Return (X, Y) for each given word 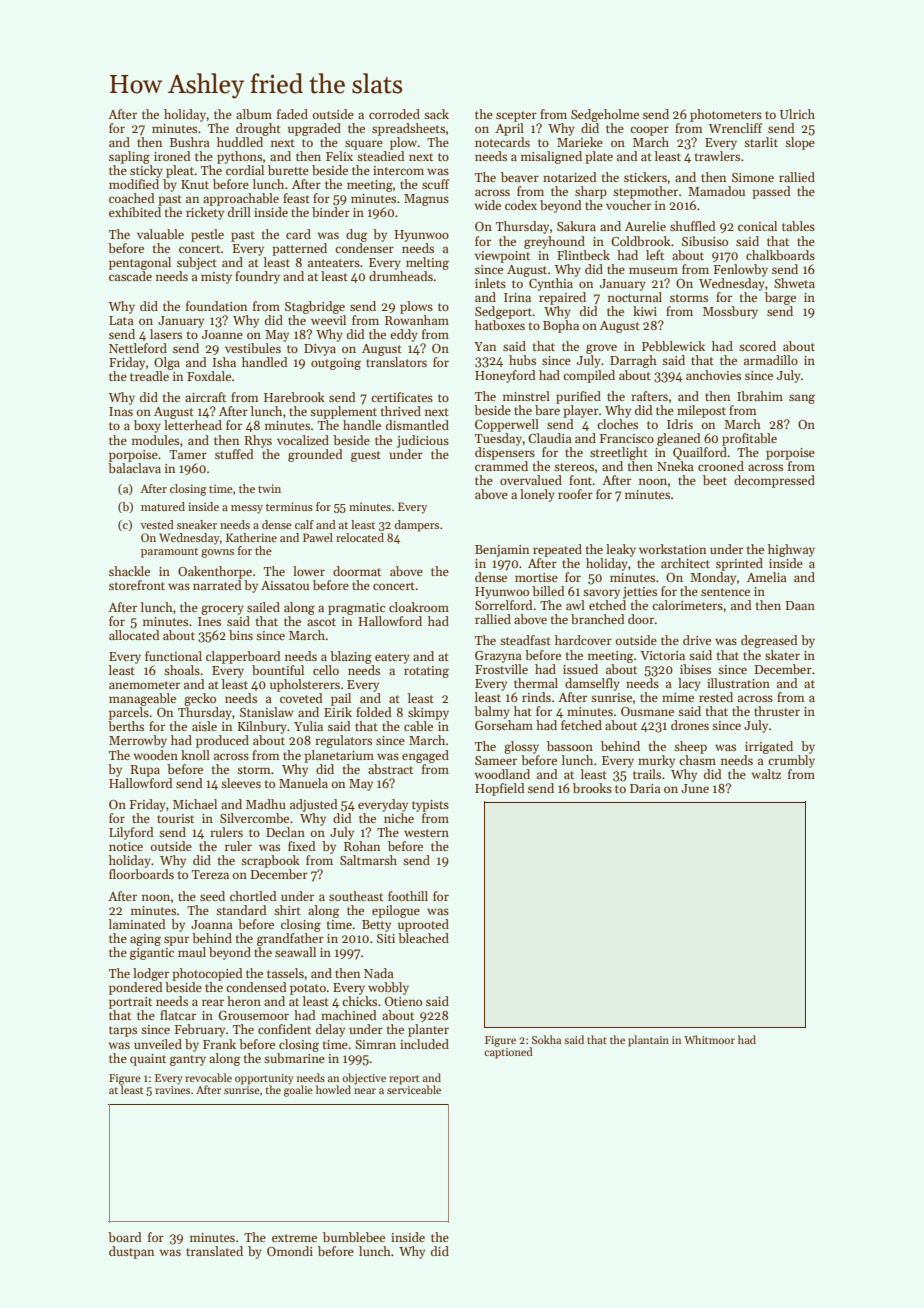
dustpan (131, 1252)
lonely (537, 495)
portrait (130, 1003)
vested (157, 524)
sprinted (739, 564)
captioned (508, 1053)
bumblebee (354, 1237)
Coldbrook (641, 241)
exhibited (135, 212)
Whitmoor (709, 1039)
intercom (398, 170)
